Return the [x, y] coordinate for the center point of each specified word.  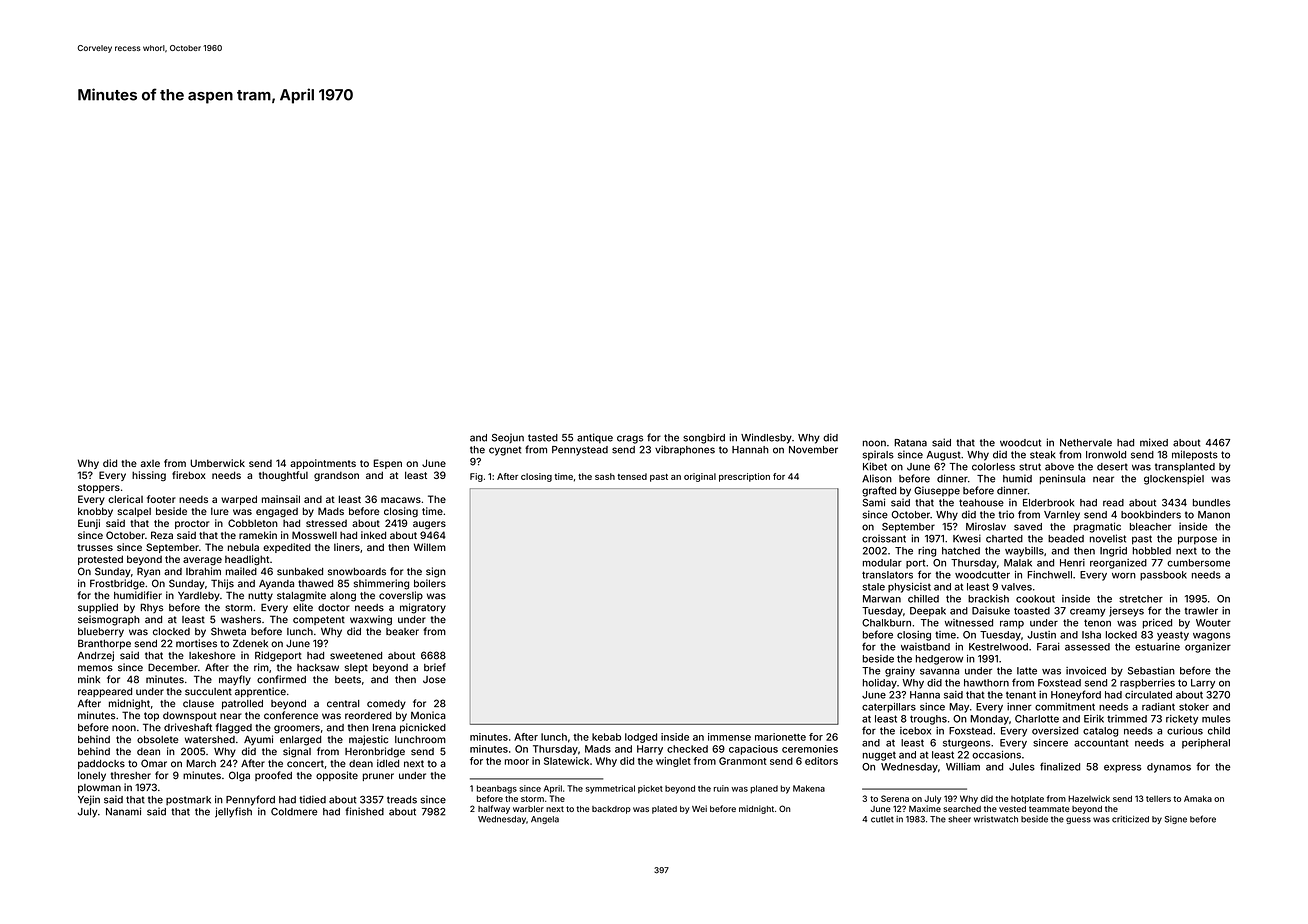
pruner [378, 777]
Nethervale [1086, 443]
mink [89, 679]
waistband [925, 647]
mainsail [281, 499]
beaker [402, 632]
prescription [744, 477]
